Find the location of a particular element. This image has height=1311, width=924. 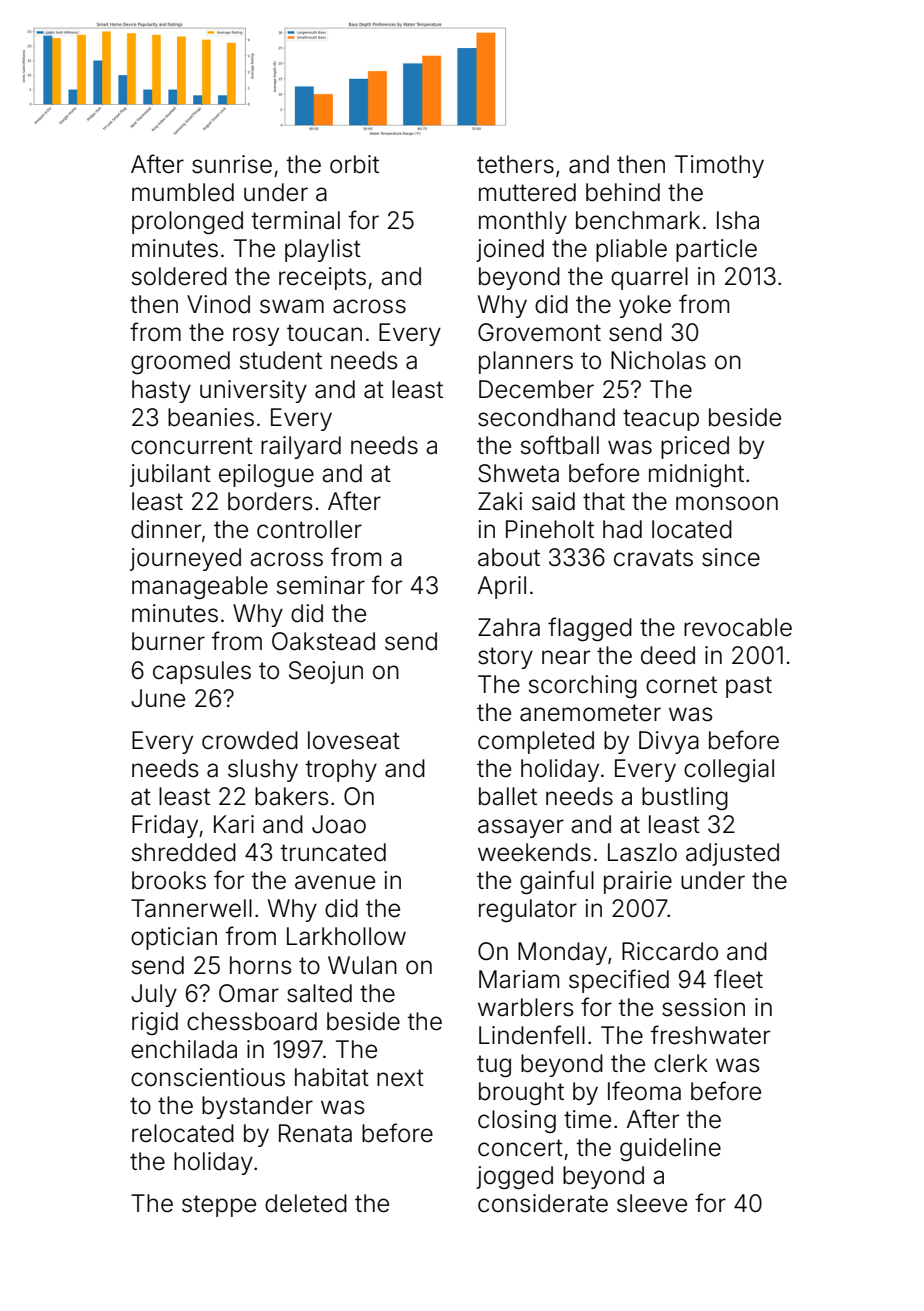

jubilant is located at coordinates (170, 475).
